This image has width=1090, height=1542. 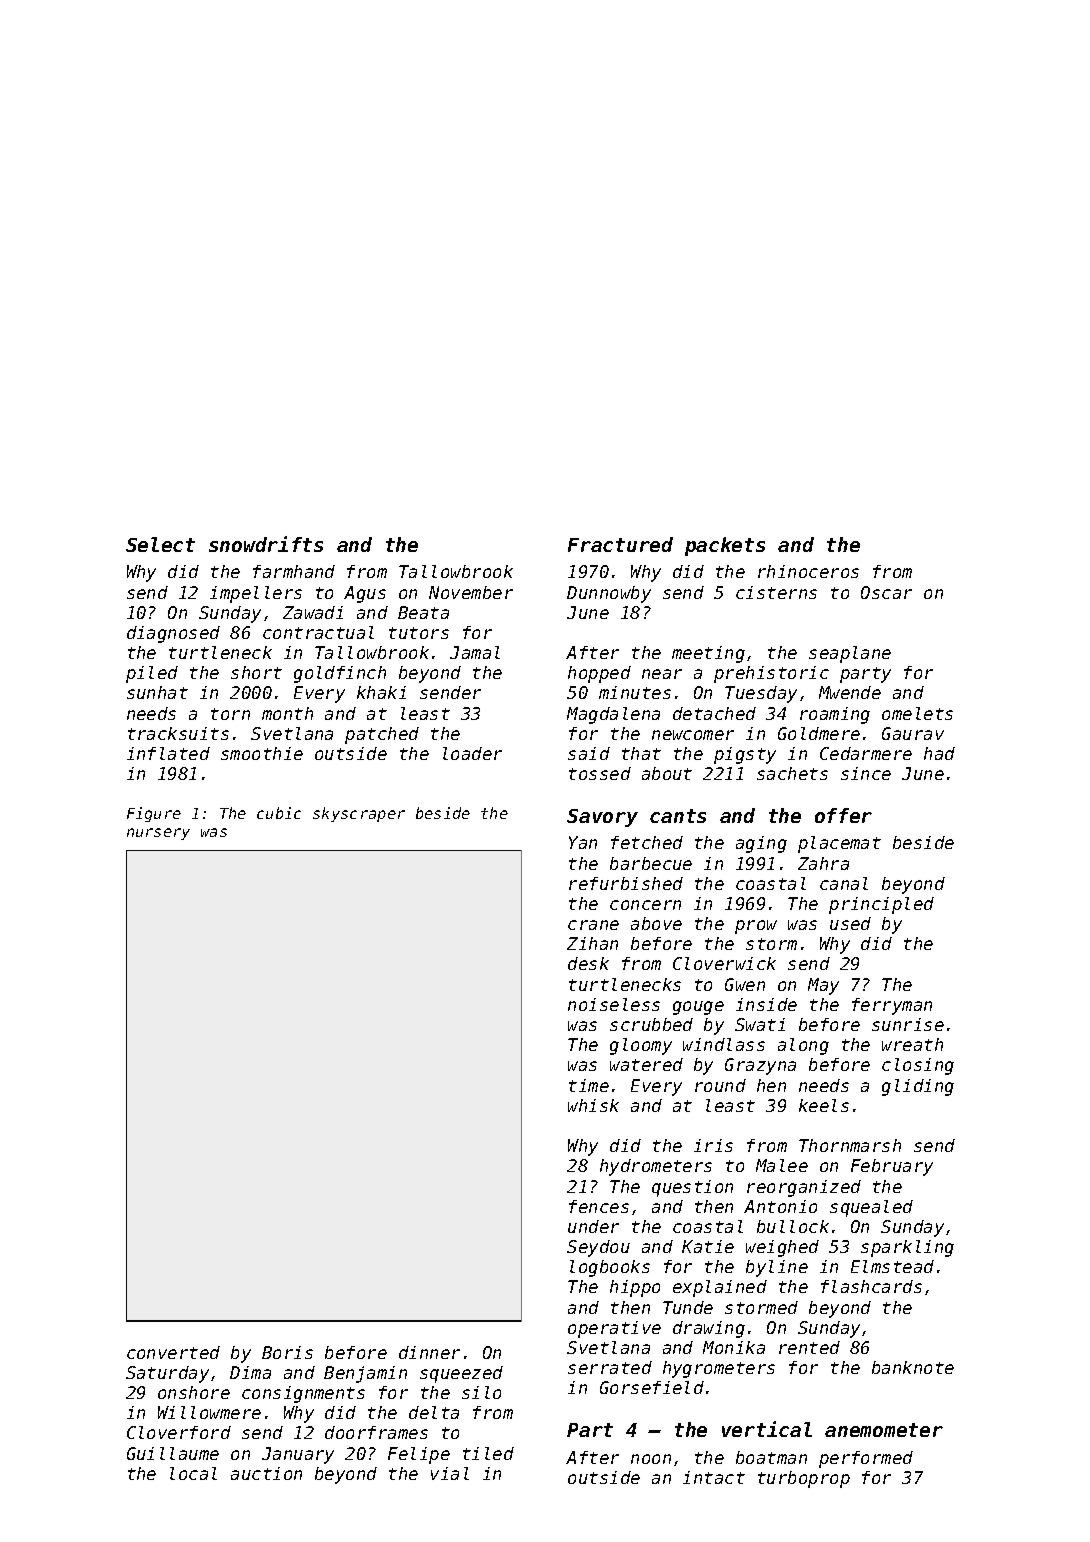 I want to click on Boris, so click(x=287, y=1352).
